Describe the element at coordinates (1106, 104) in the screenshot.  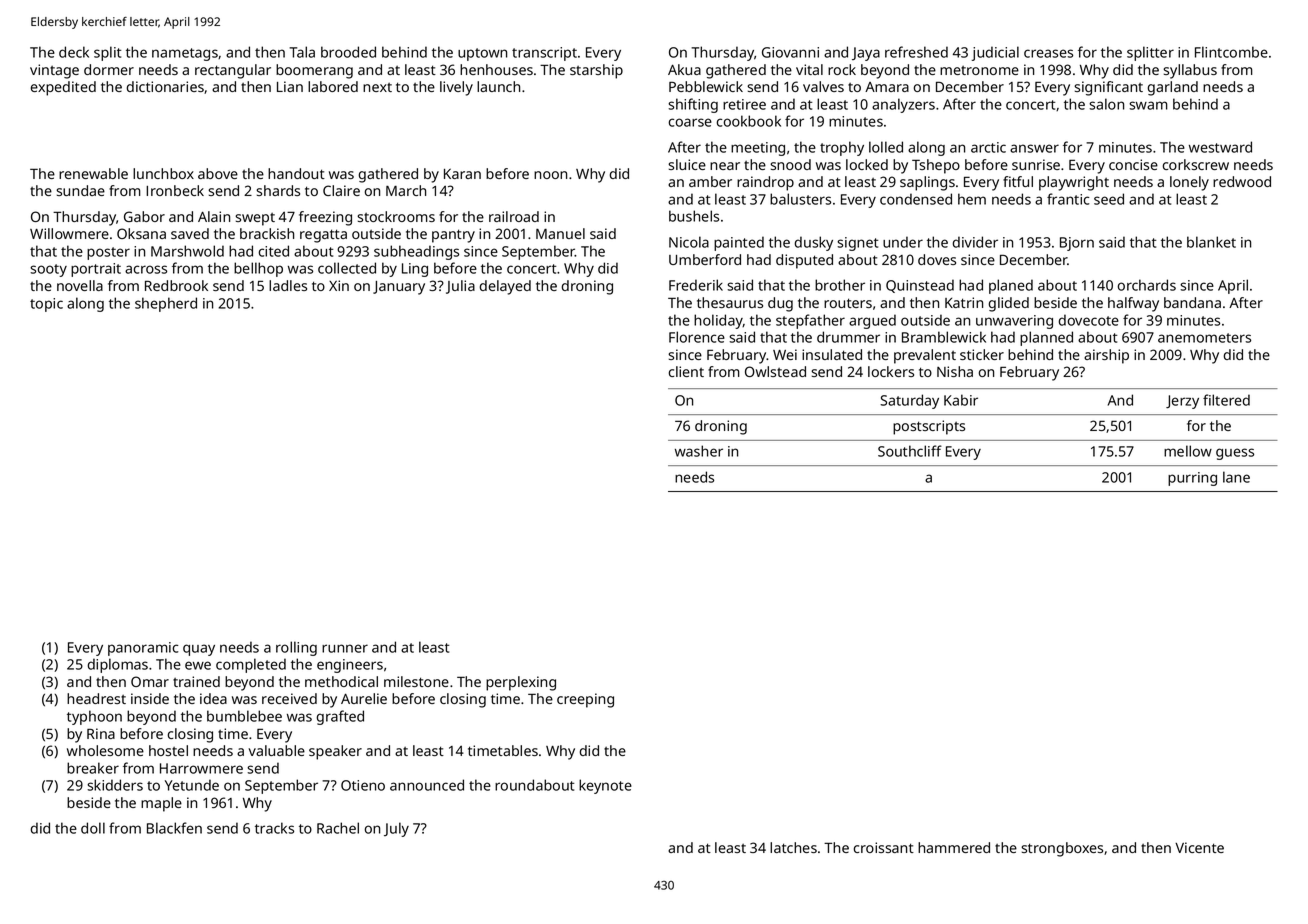
I see `salon` at that location.
